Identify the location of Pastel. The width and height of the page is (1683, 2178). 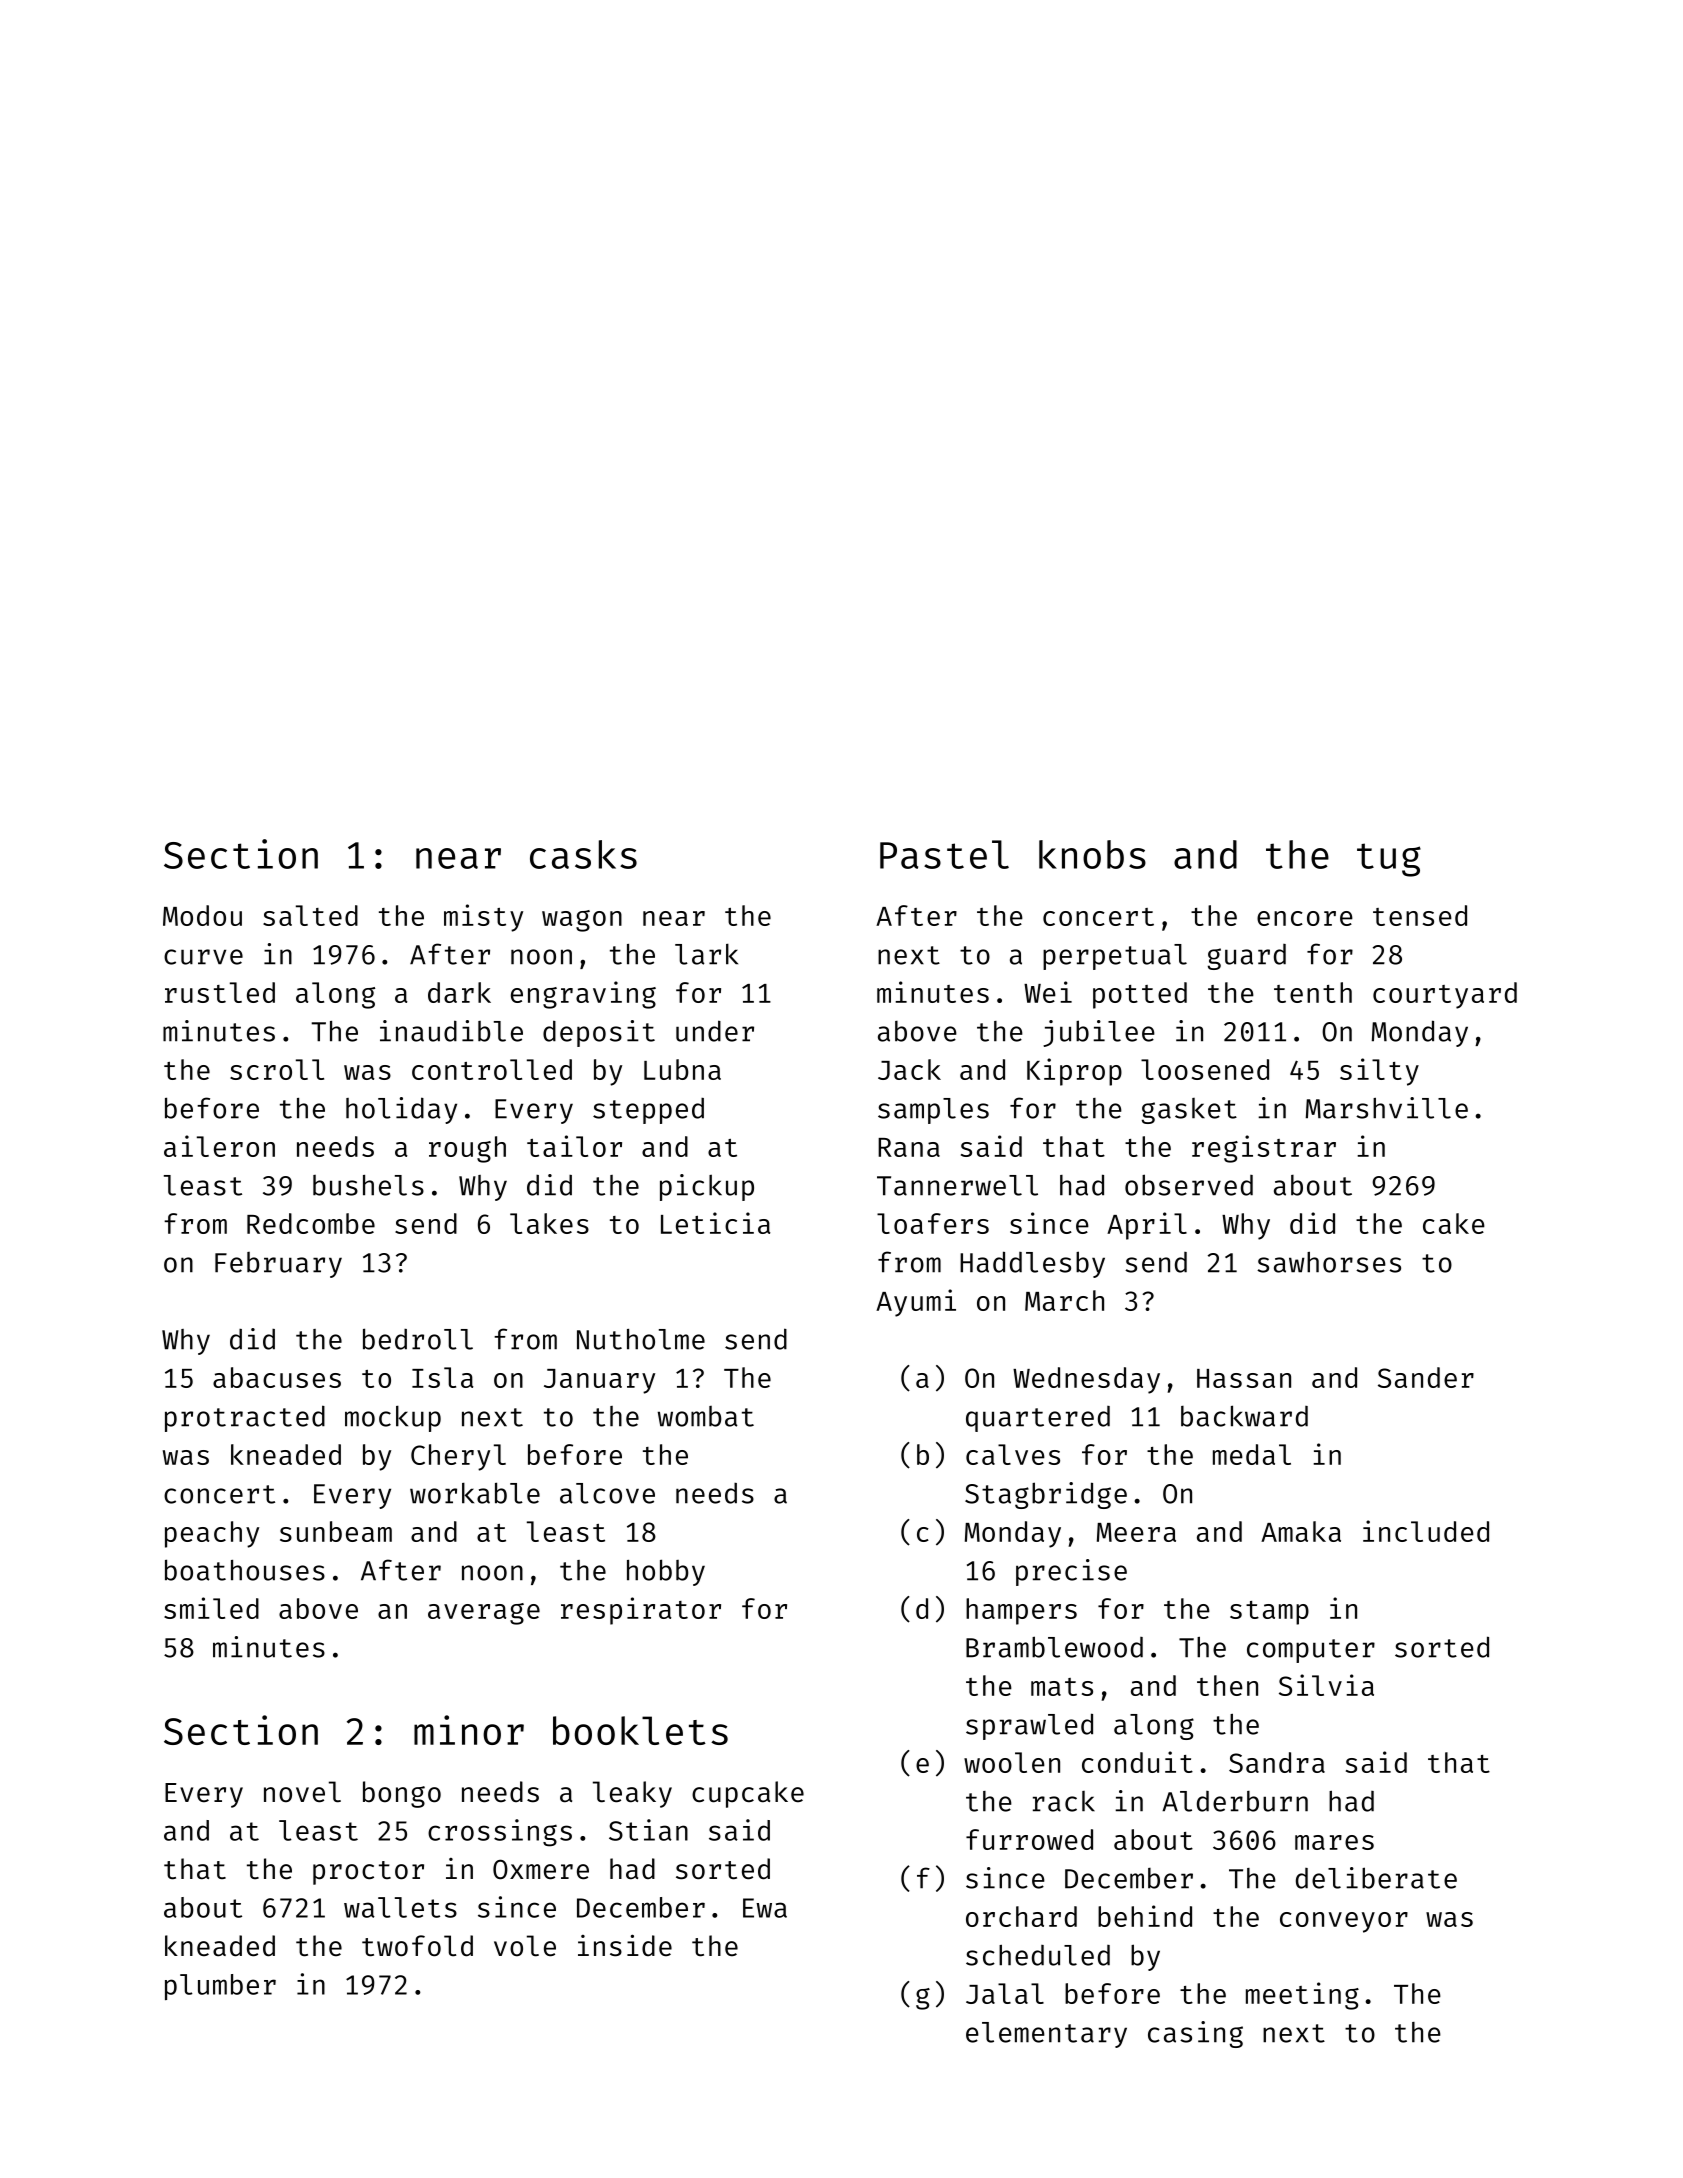
(944, 854).
